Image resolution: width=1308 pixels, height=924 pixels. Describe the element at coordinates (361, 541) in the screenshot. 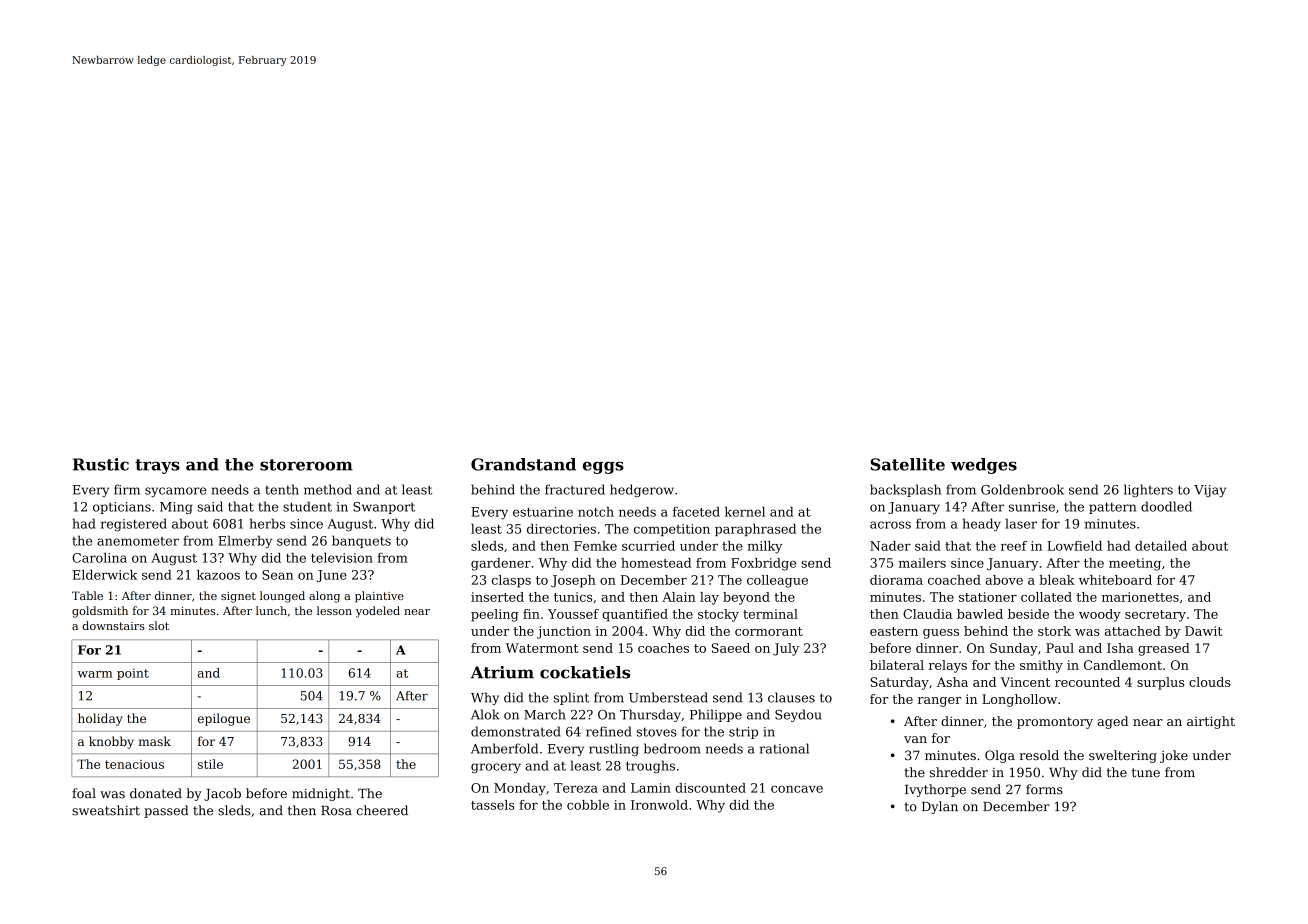

I see `banquets` at that location.
